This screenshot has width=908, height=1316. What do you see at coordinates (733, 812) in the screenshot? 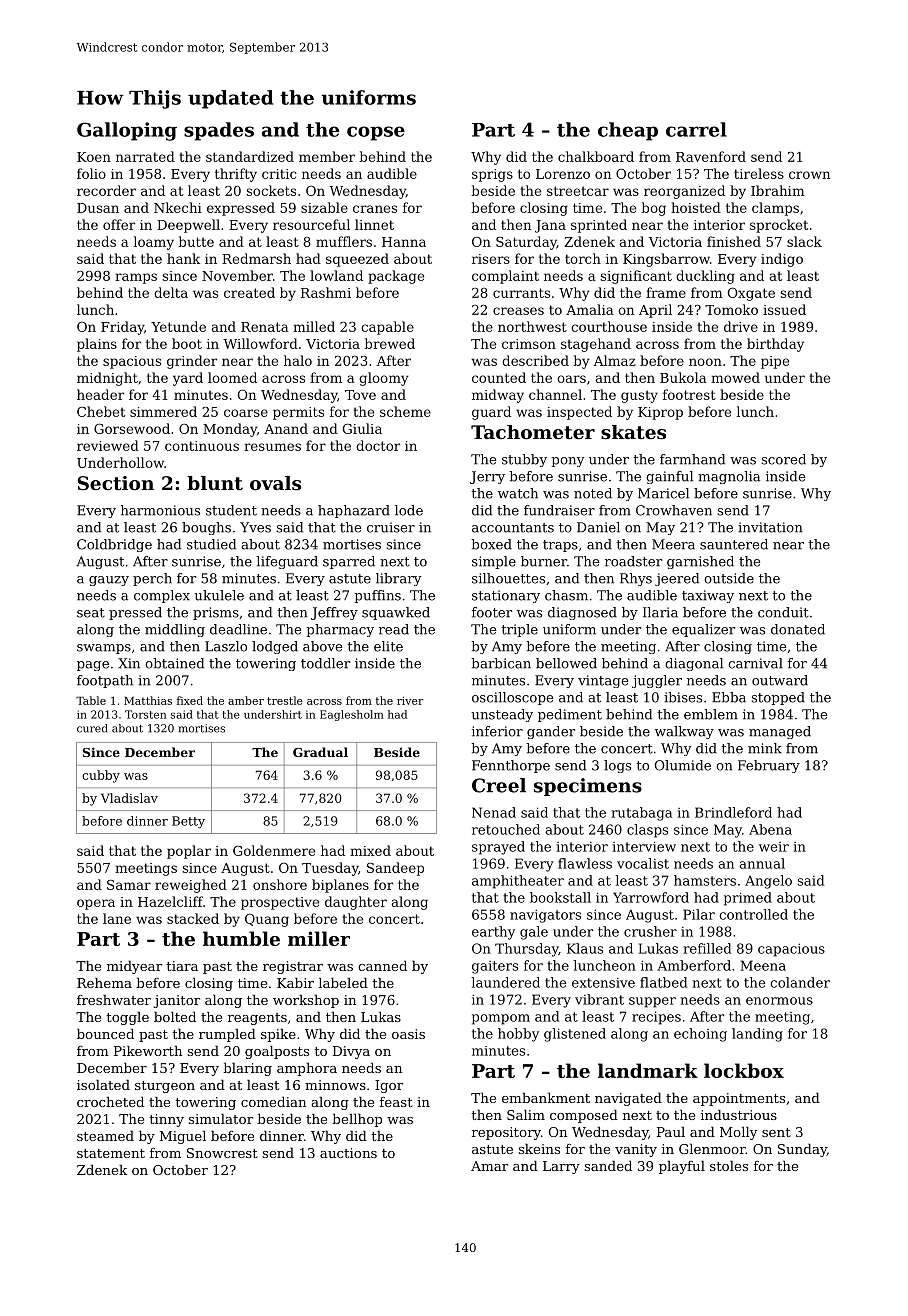
I see `Brindleford` at bounding box center [733, 812].
